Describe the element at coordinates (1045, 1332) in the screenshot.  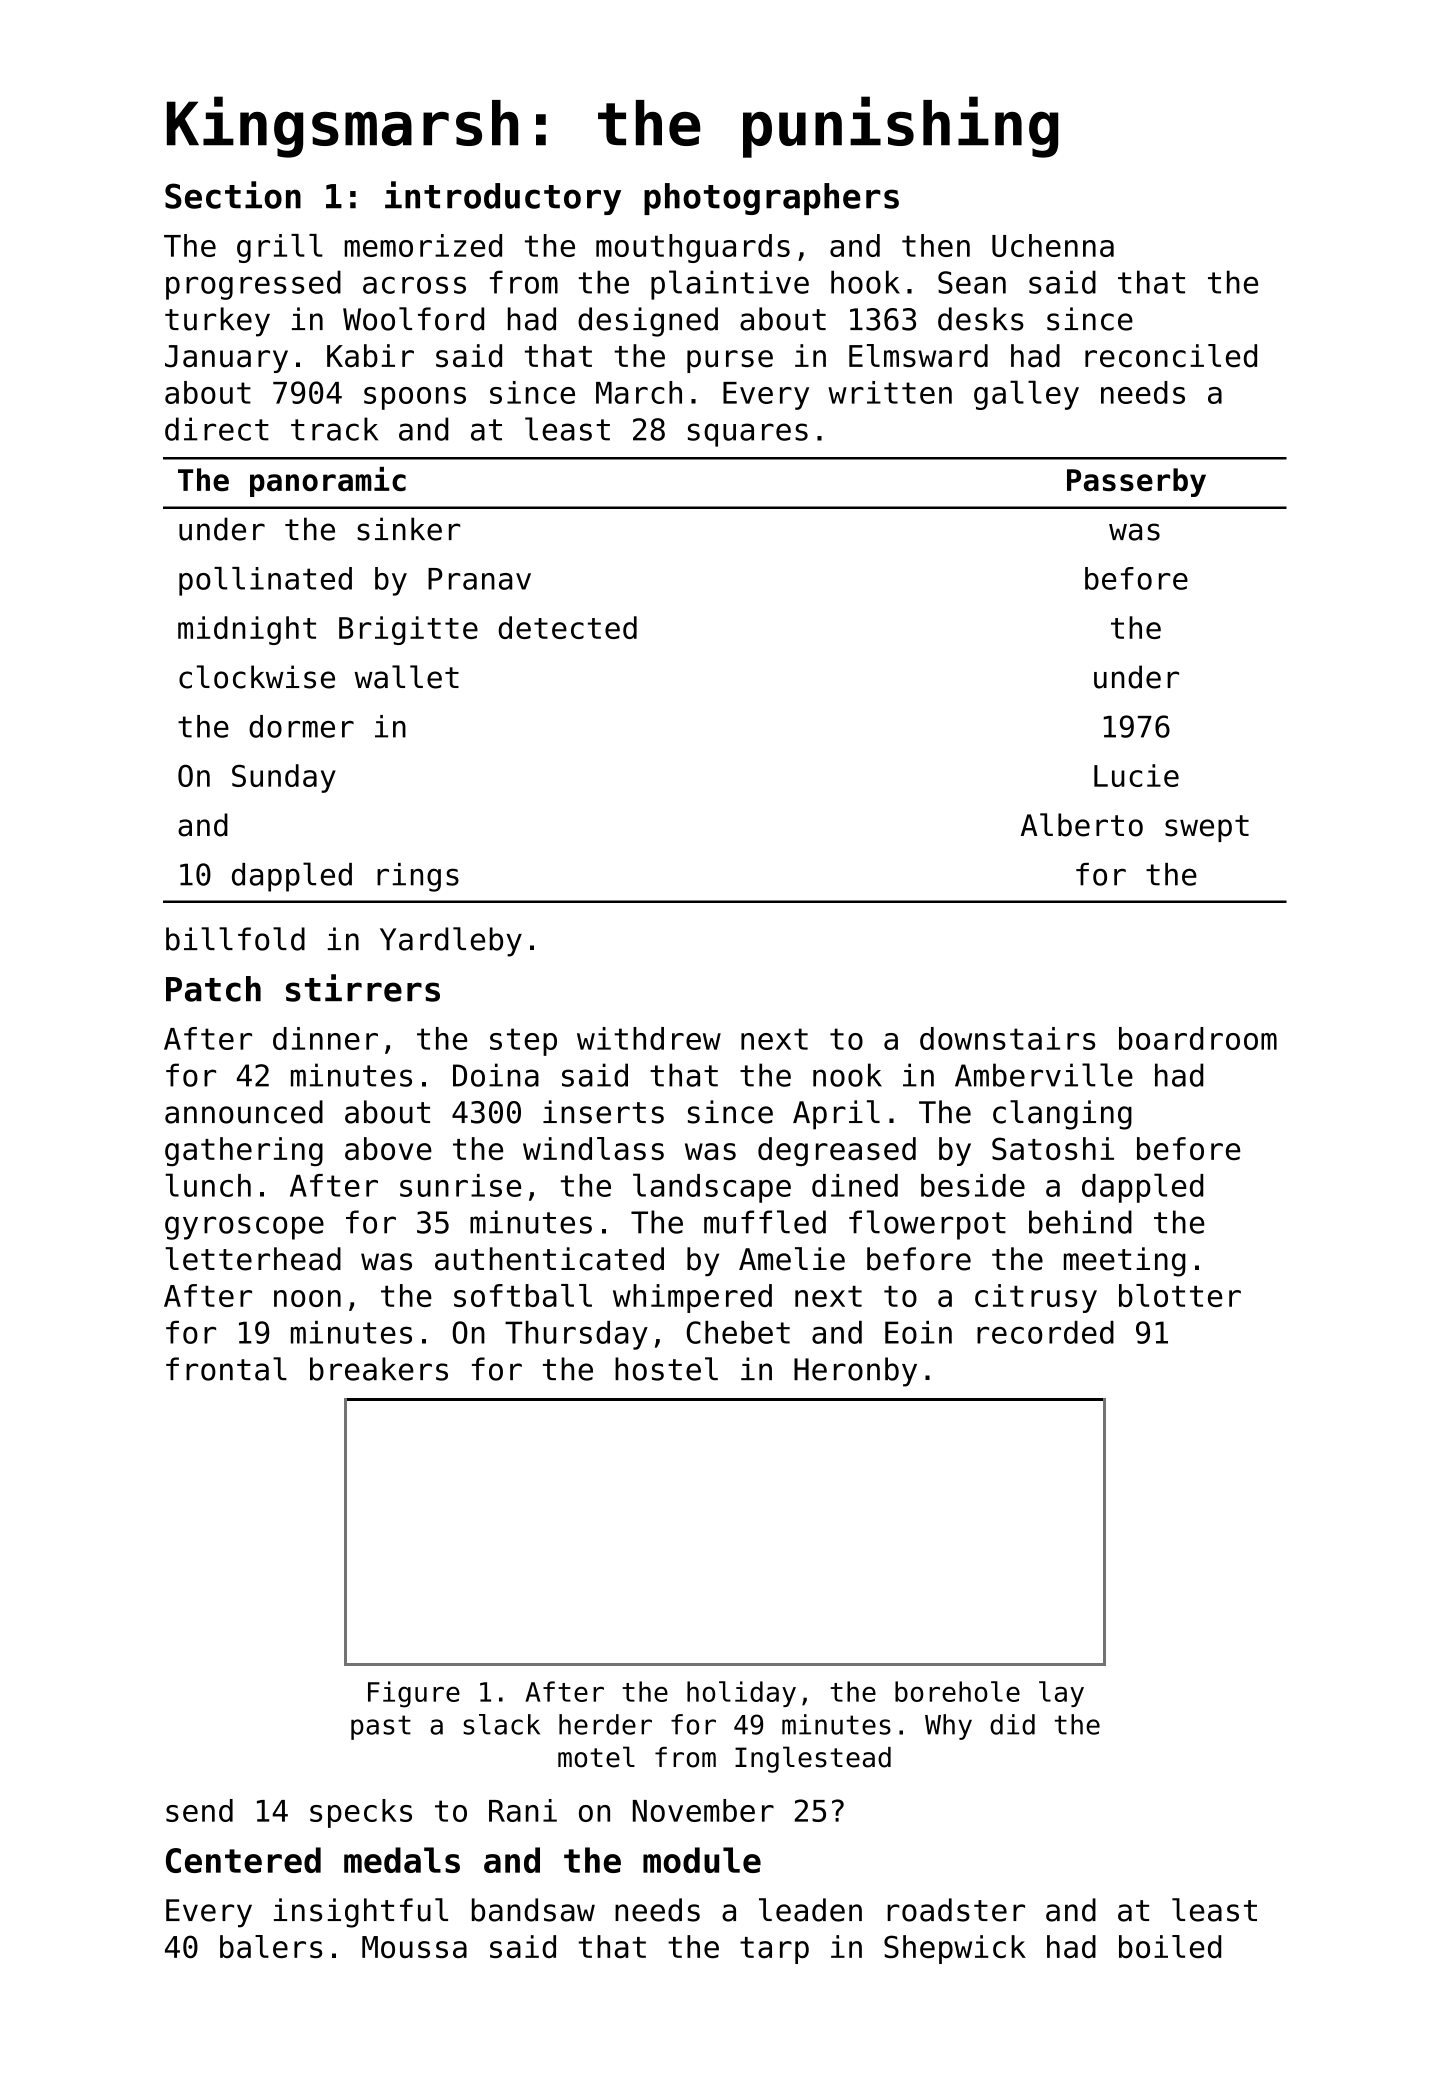
I see `recorded` at that location.
